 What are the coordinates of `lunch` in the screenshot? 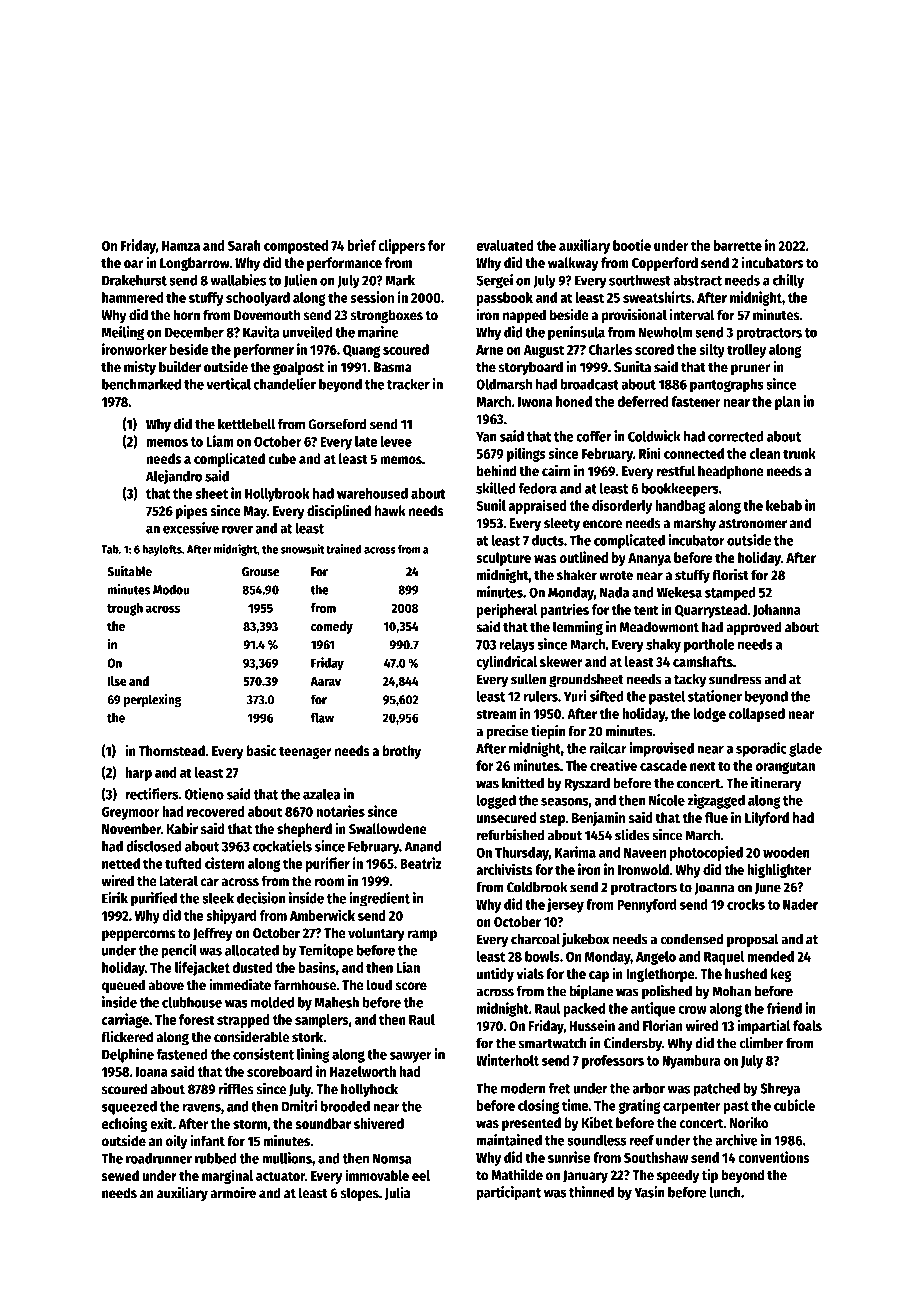 It's located at (725, 1192).
